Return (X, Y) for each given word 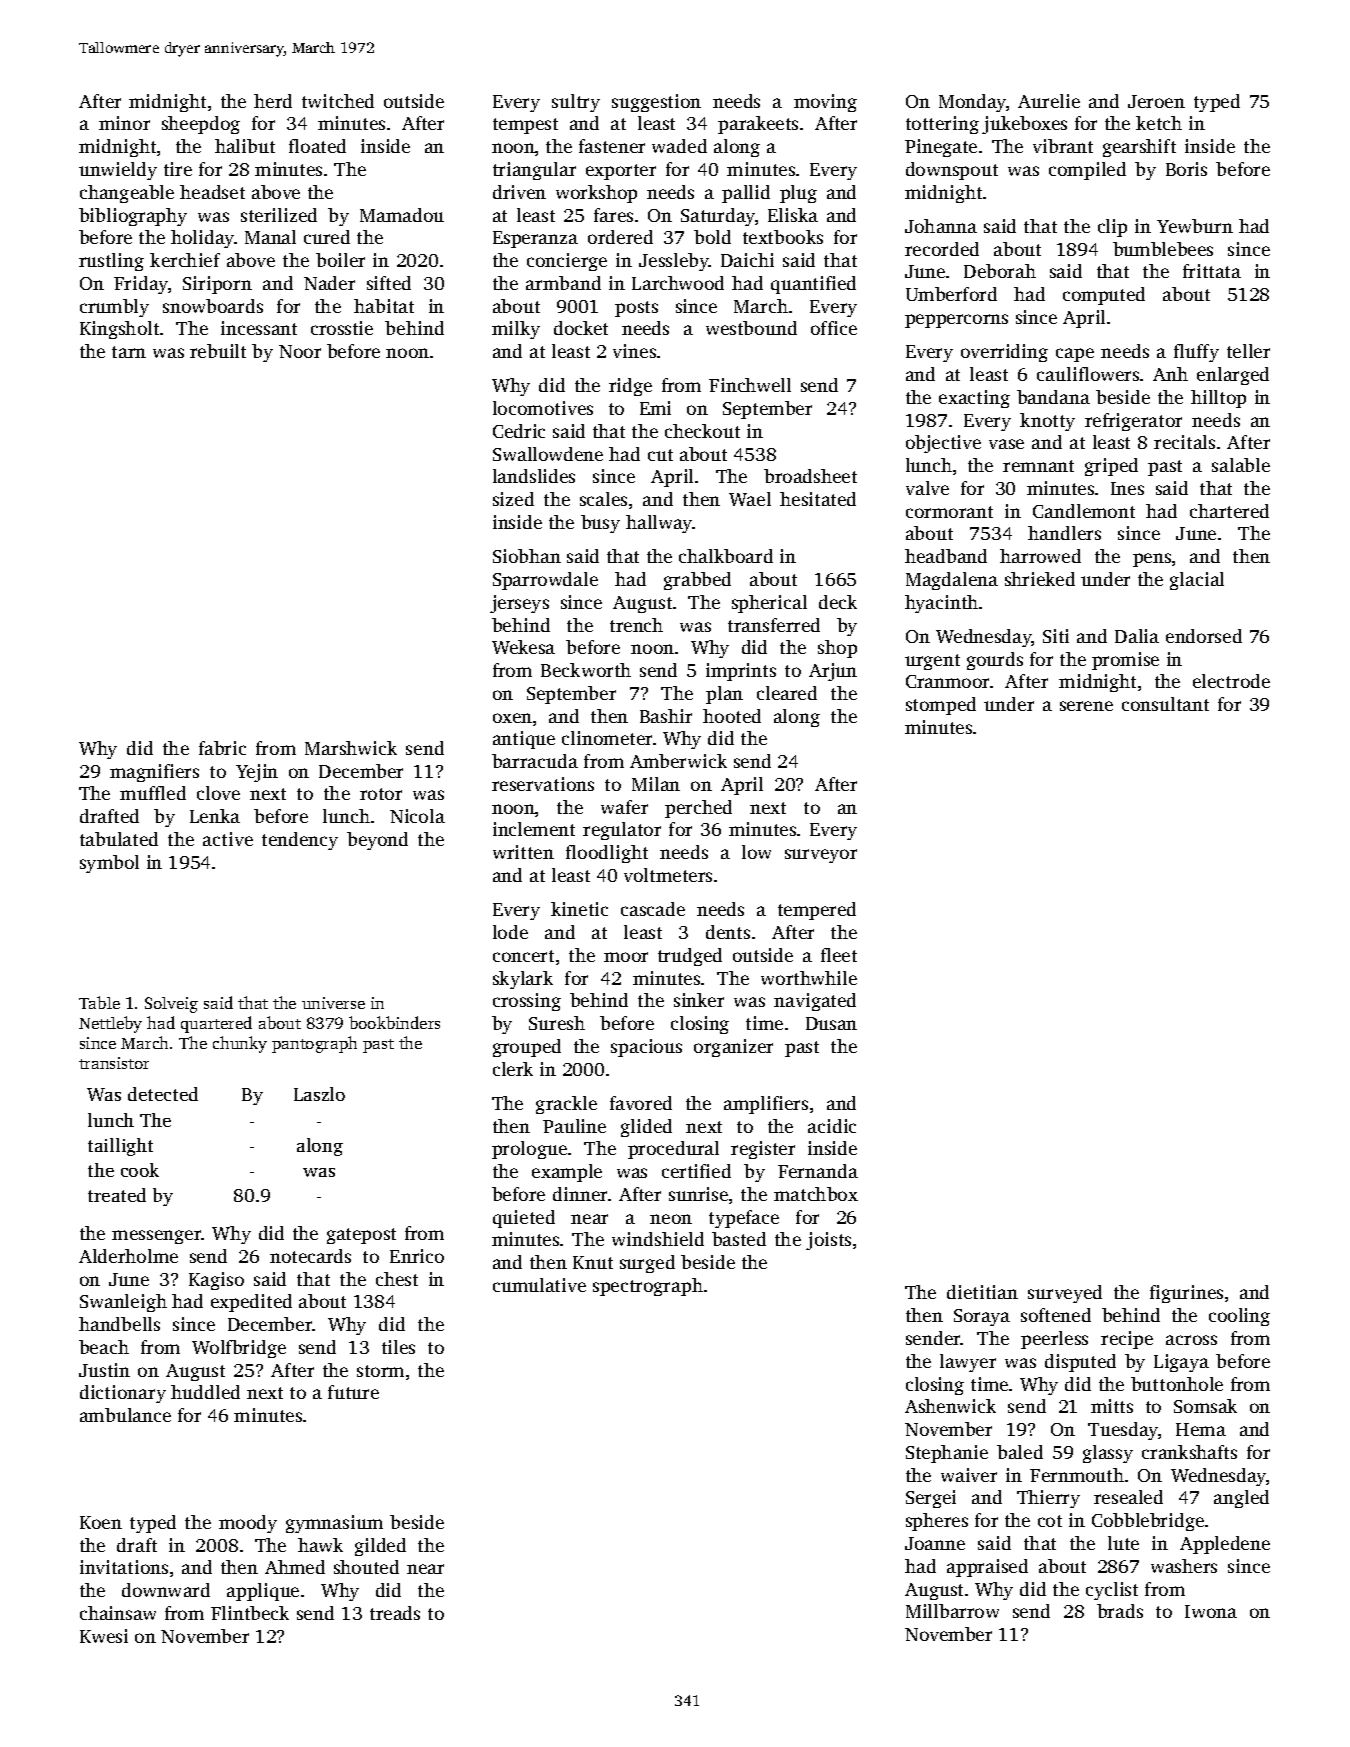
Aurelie (1049, 101)
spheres (937, 1522)
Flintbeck (250, 1613)
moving (825, 103)
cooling (1239, 1317)
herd (273, 101)
